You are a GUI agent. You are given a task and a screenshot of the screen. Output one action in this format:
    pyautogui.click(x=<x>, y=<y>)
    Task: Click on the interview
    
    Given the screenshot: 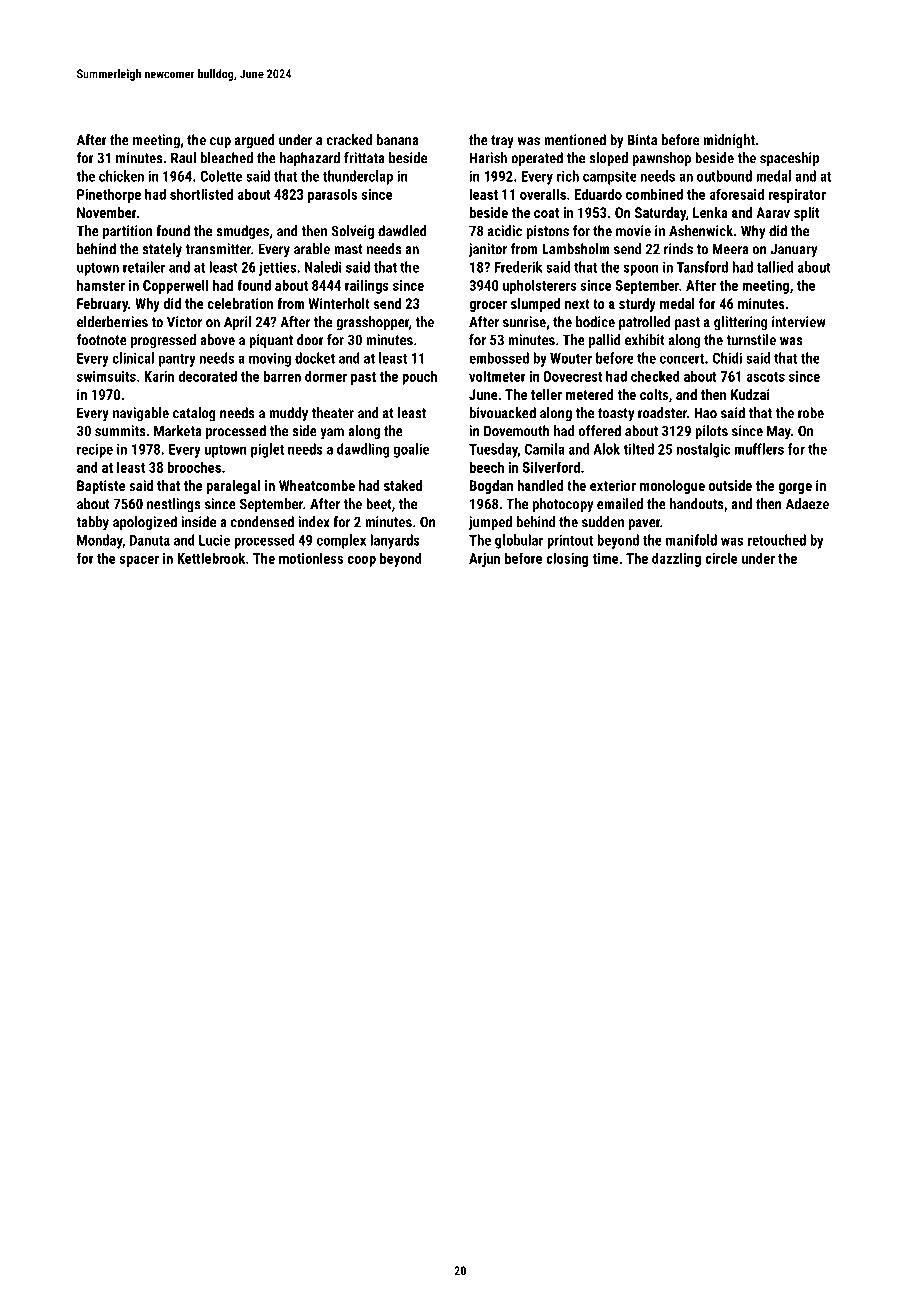 What is the action you would take?
    pyautogui.click(x=799, y=322)
